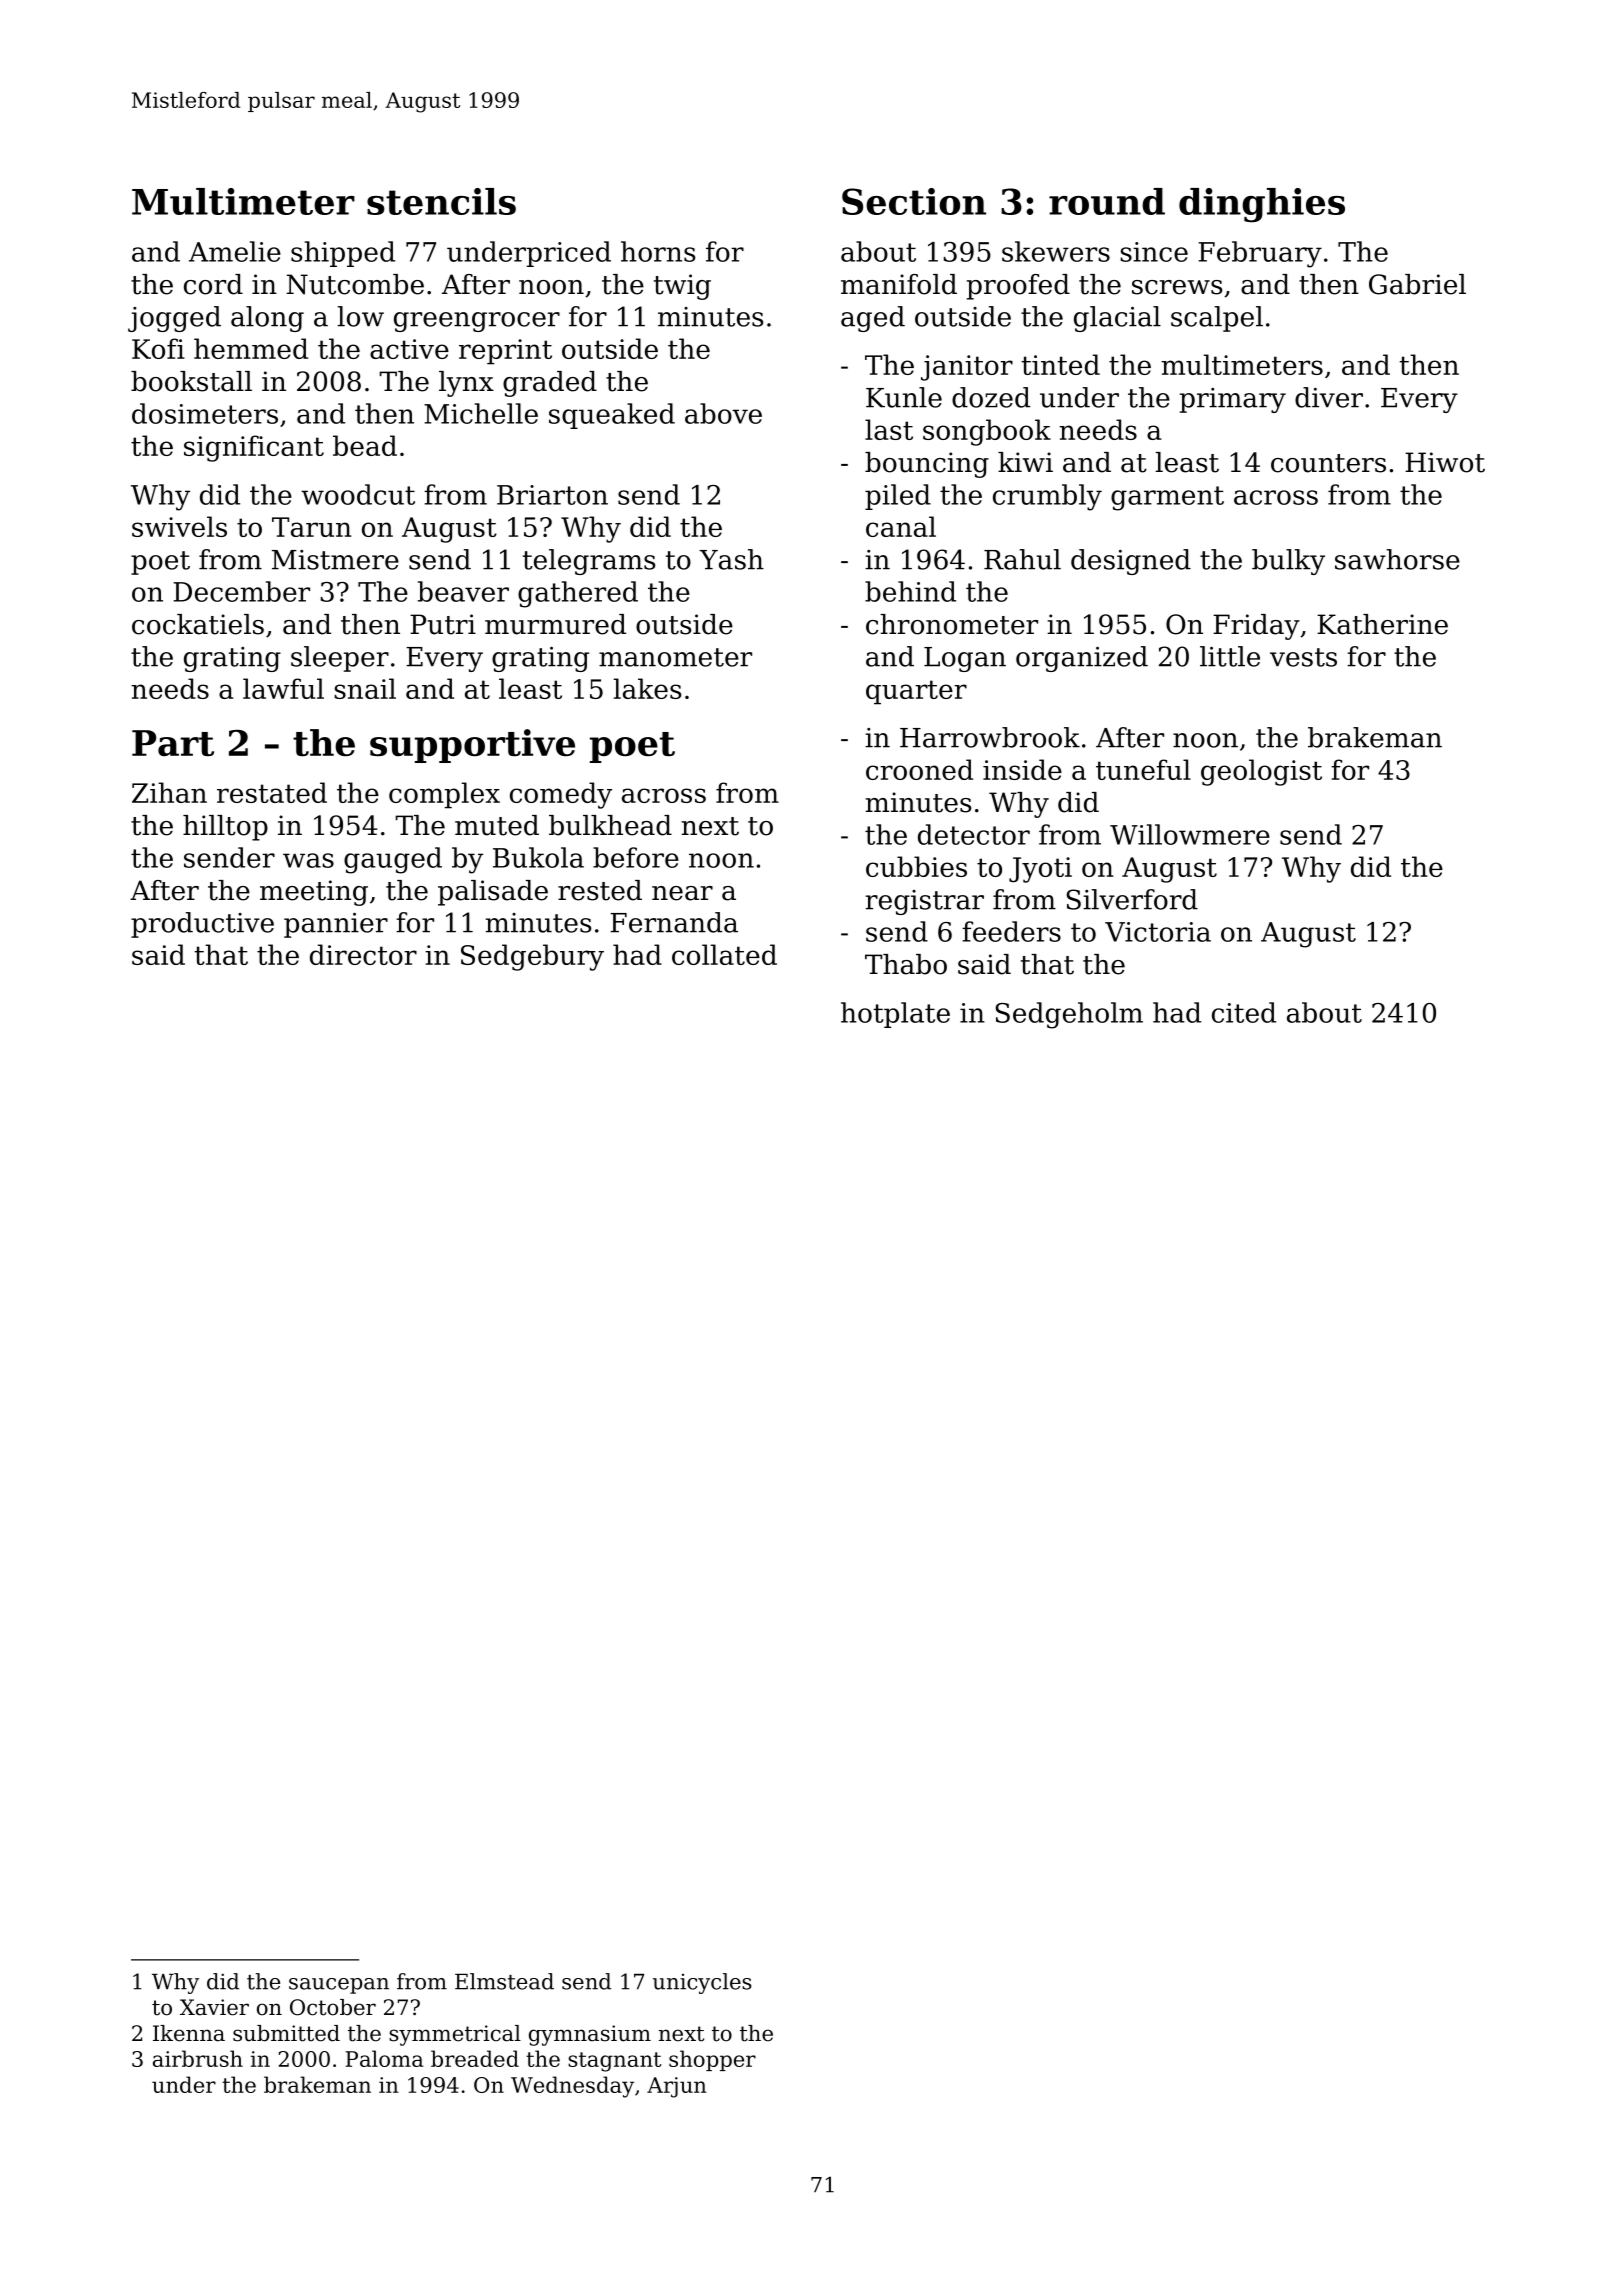 The width and height of the screenshot is (1620, 2292). Describe the element at coordinates (235, 251) in the screenshot. I see `Amelie` at that location.
